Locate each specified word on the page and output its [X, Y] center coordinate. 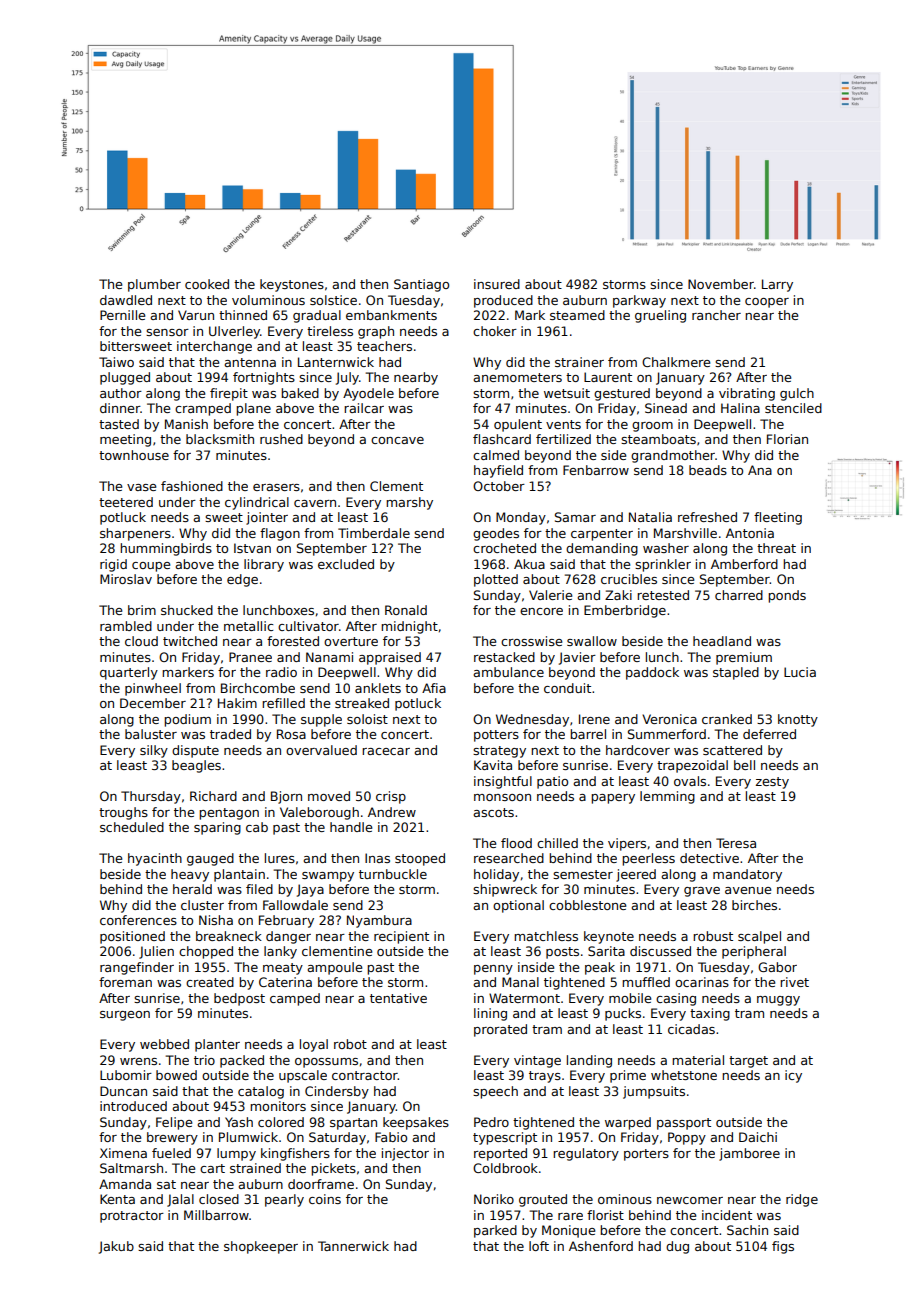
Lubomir [126, 1075]
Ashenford [601, 1246]
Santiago [421, 285]
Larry [777, 285]
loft [539, 1246]
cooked [207, 284]
